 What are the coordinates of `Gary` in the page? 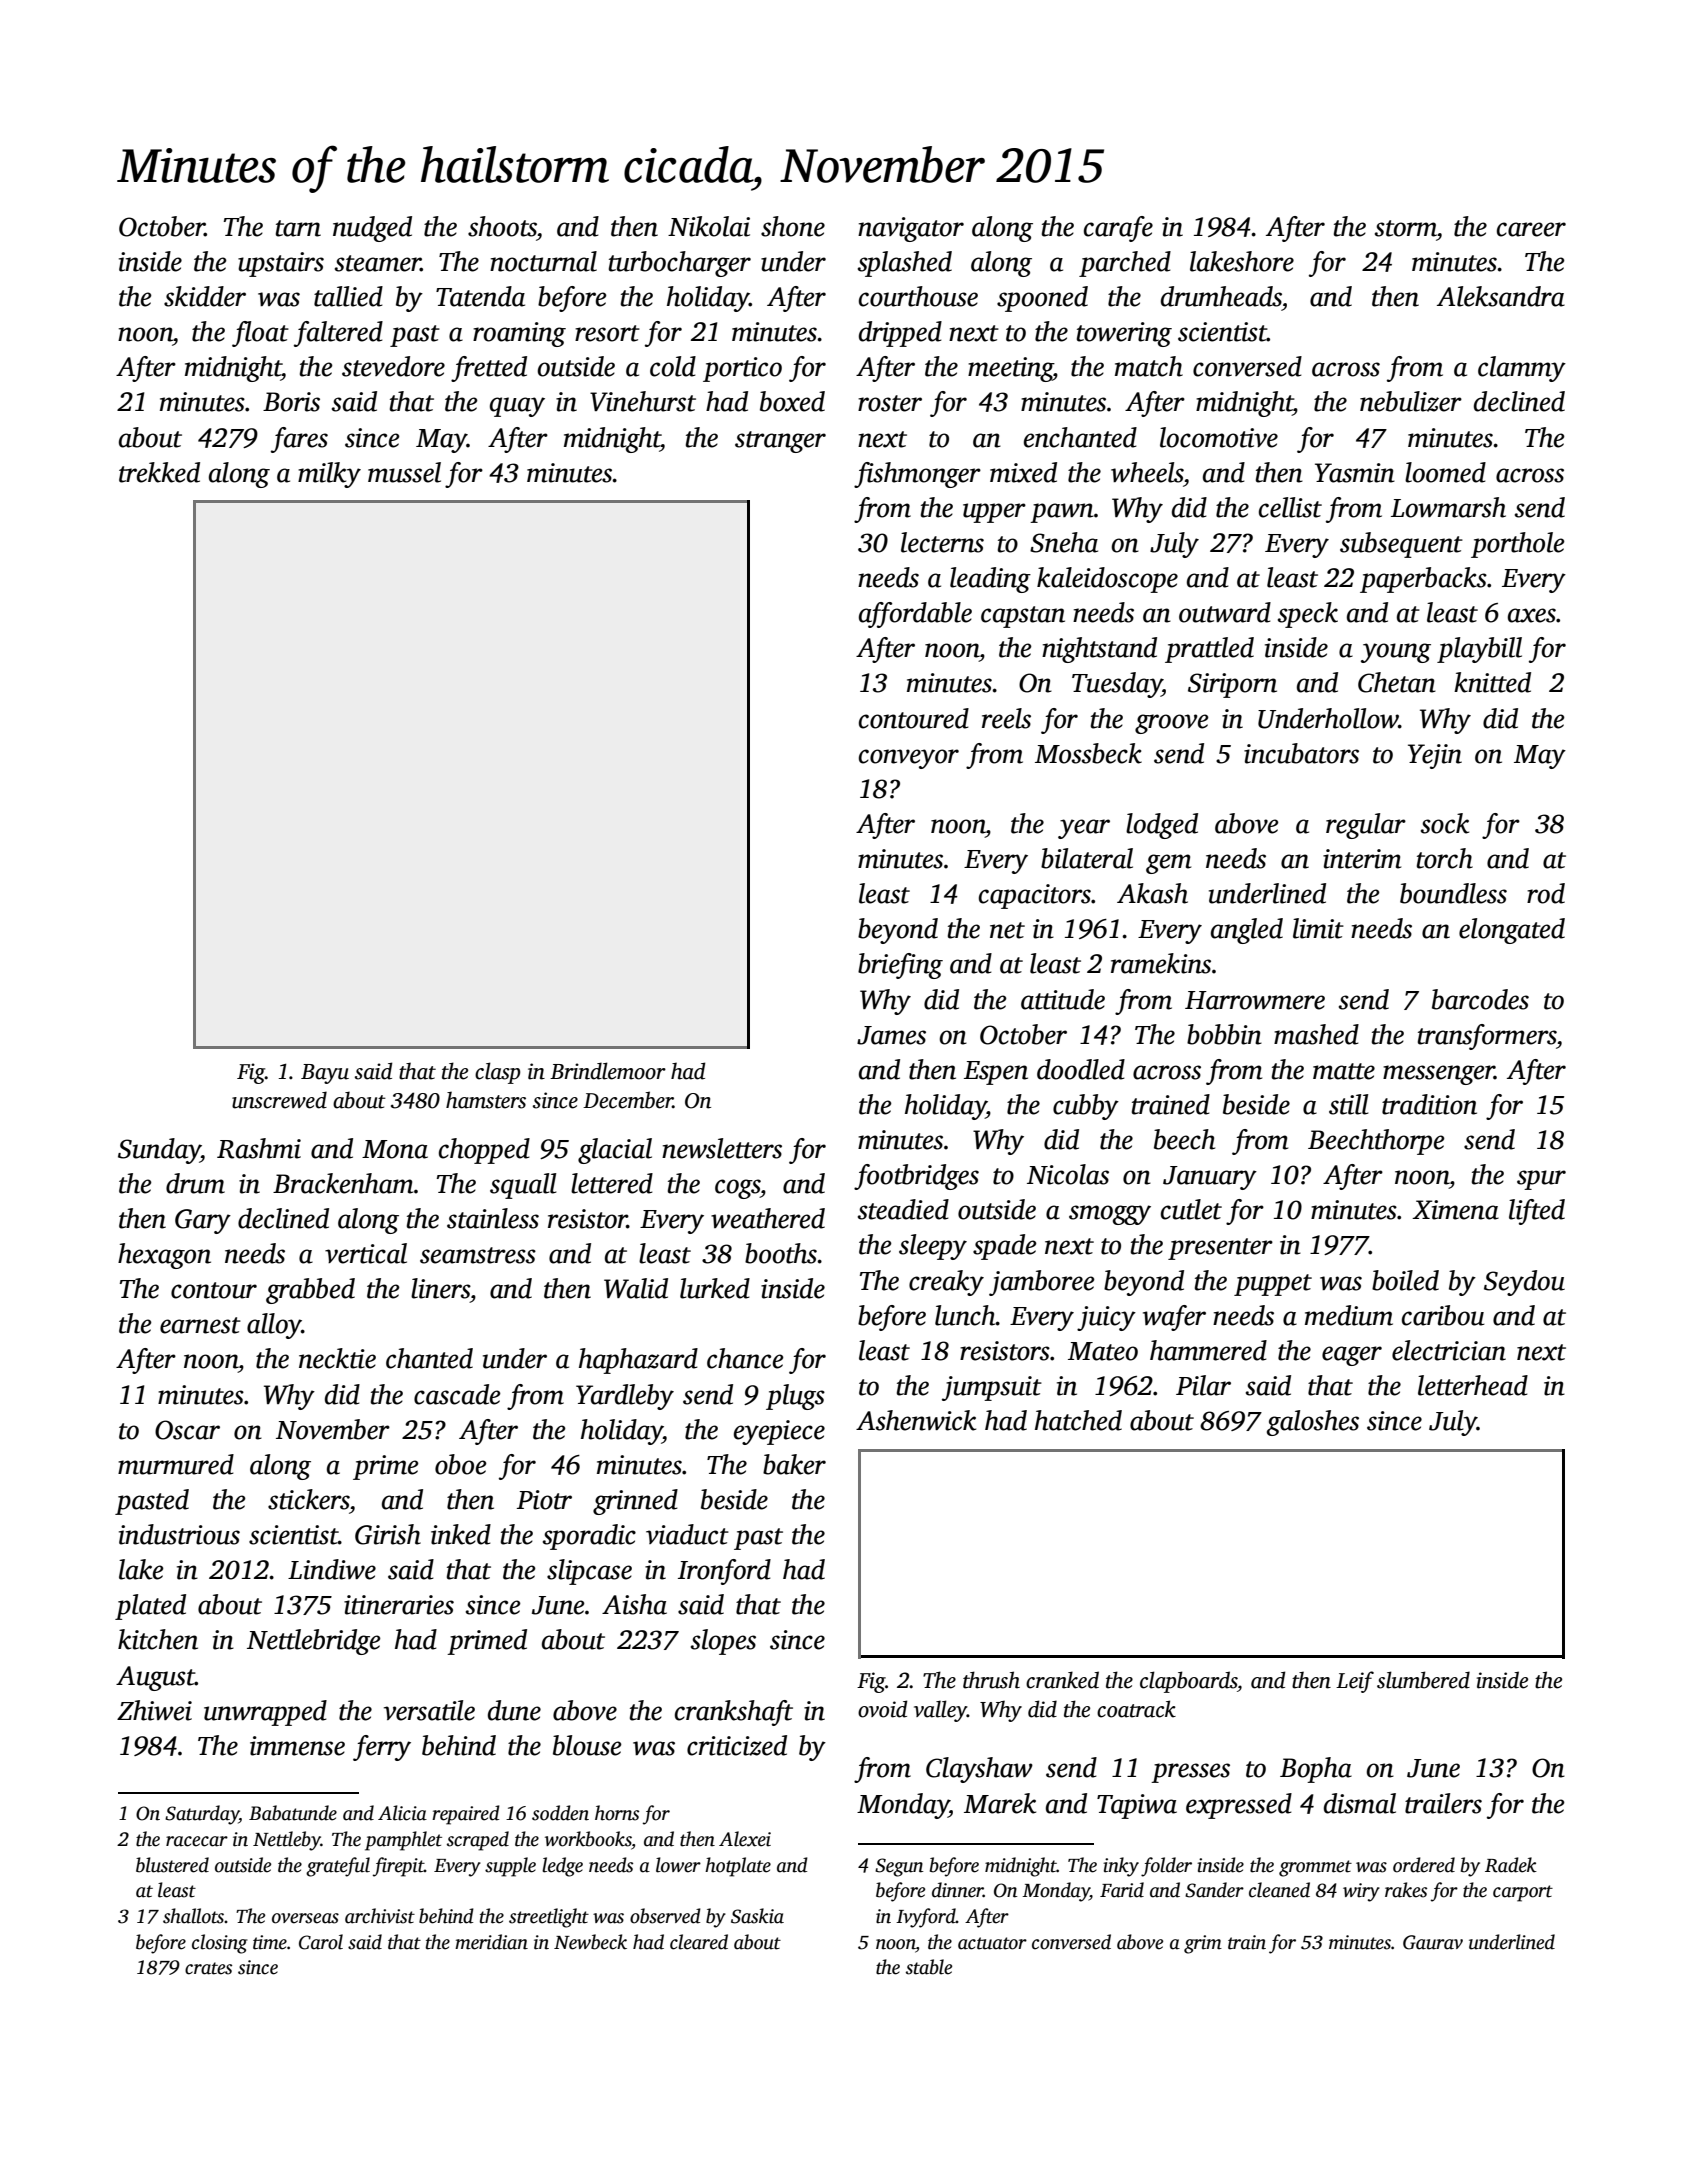 It's located at (203, 1221).
